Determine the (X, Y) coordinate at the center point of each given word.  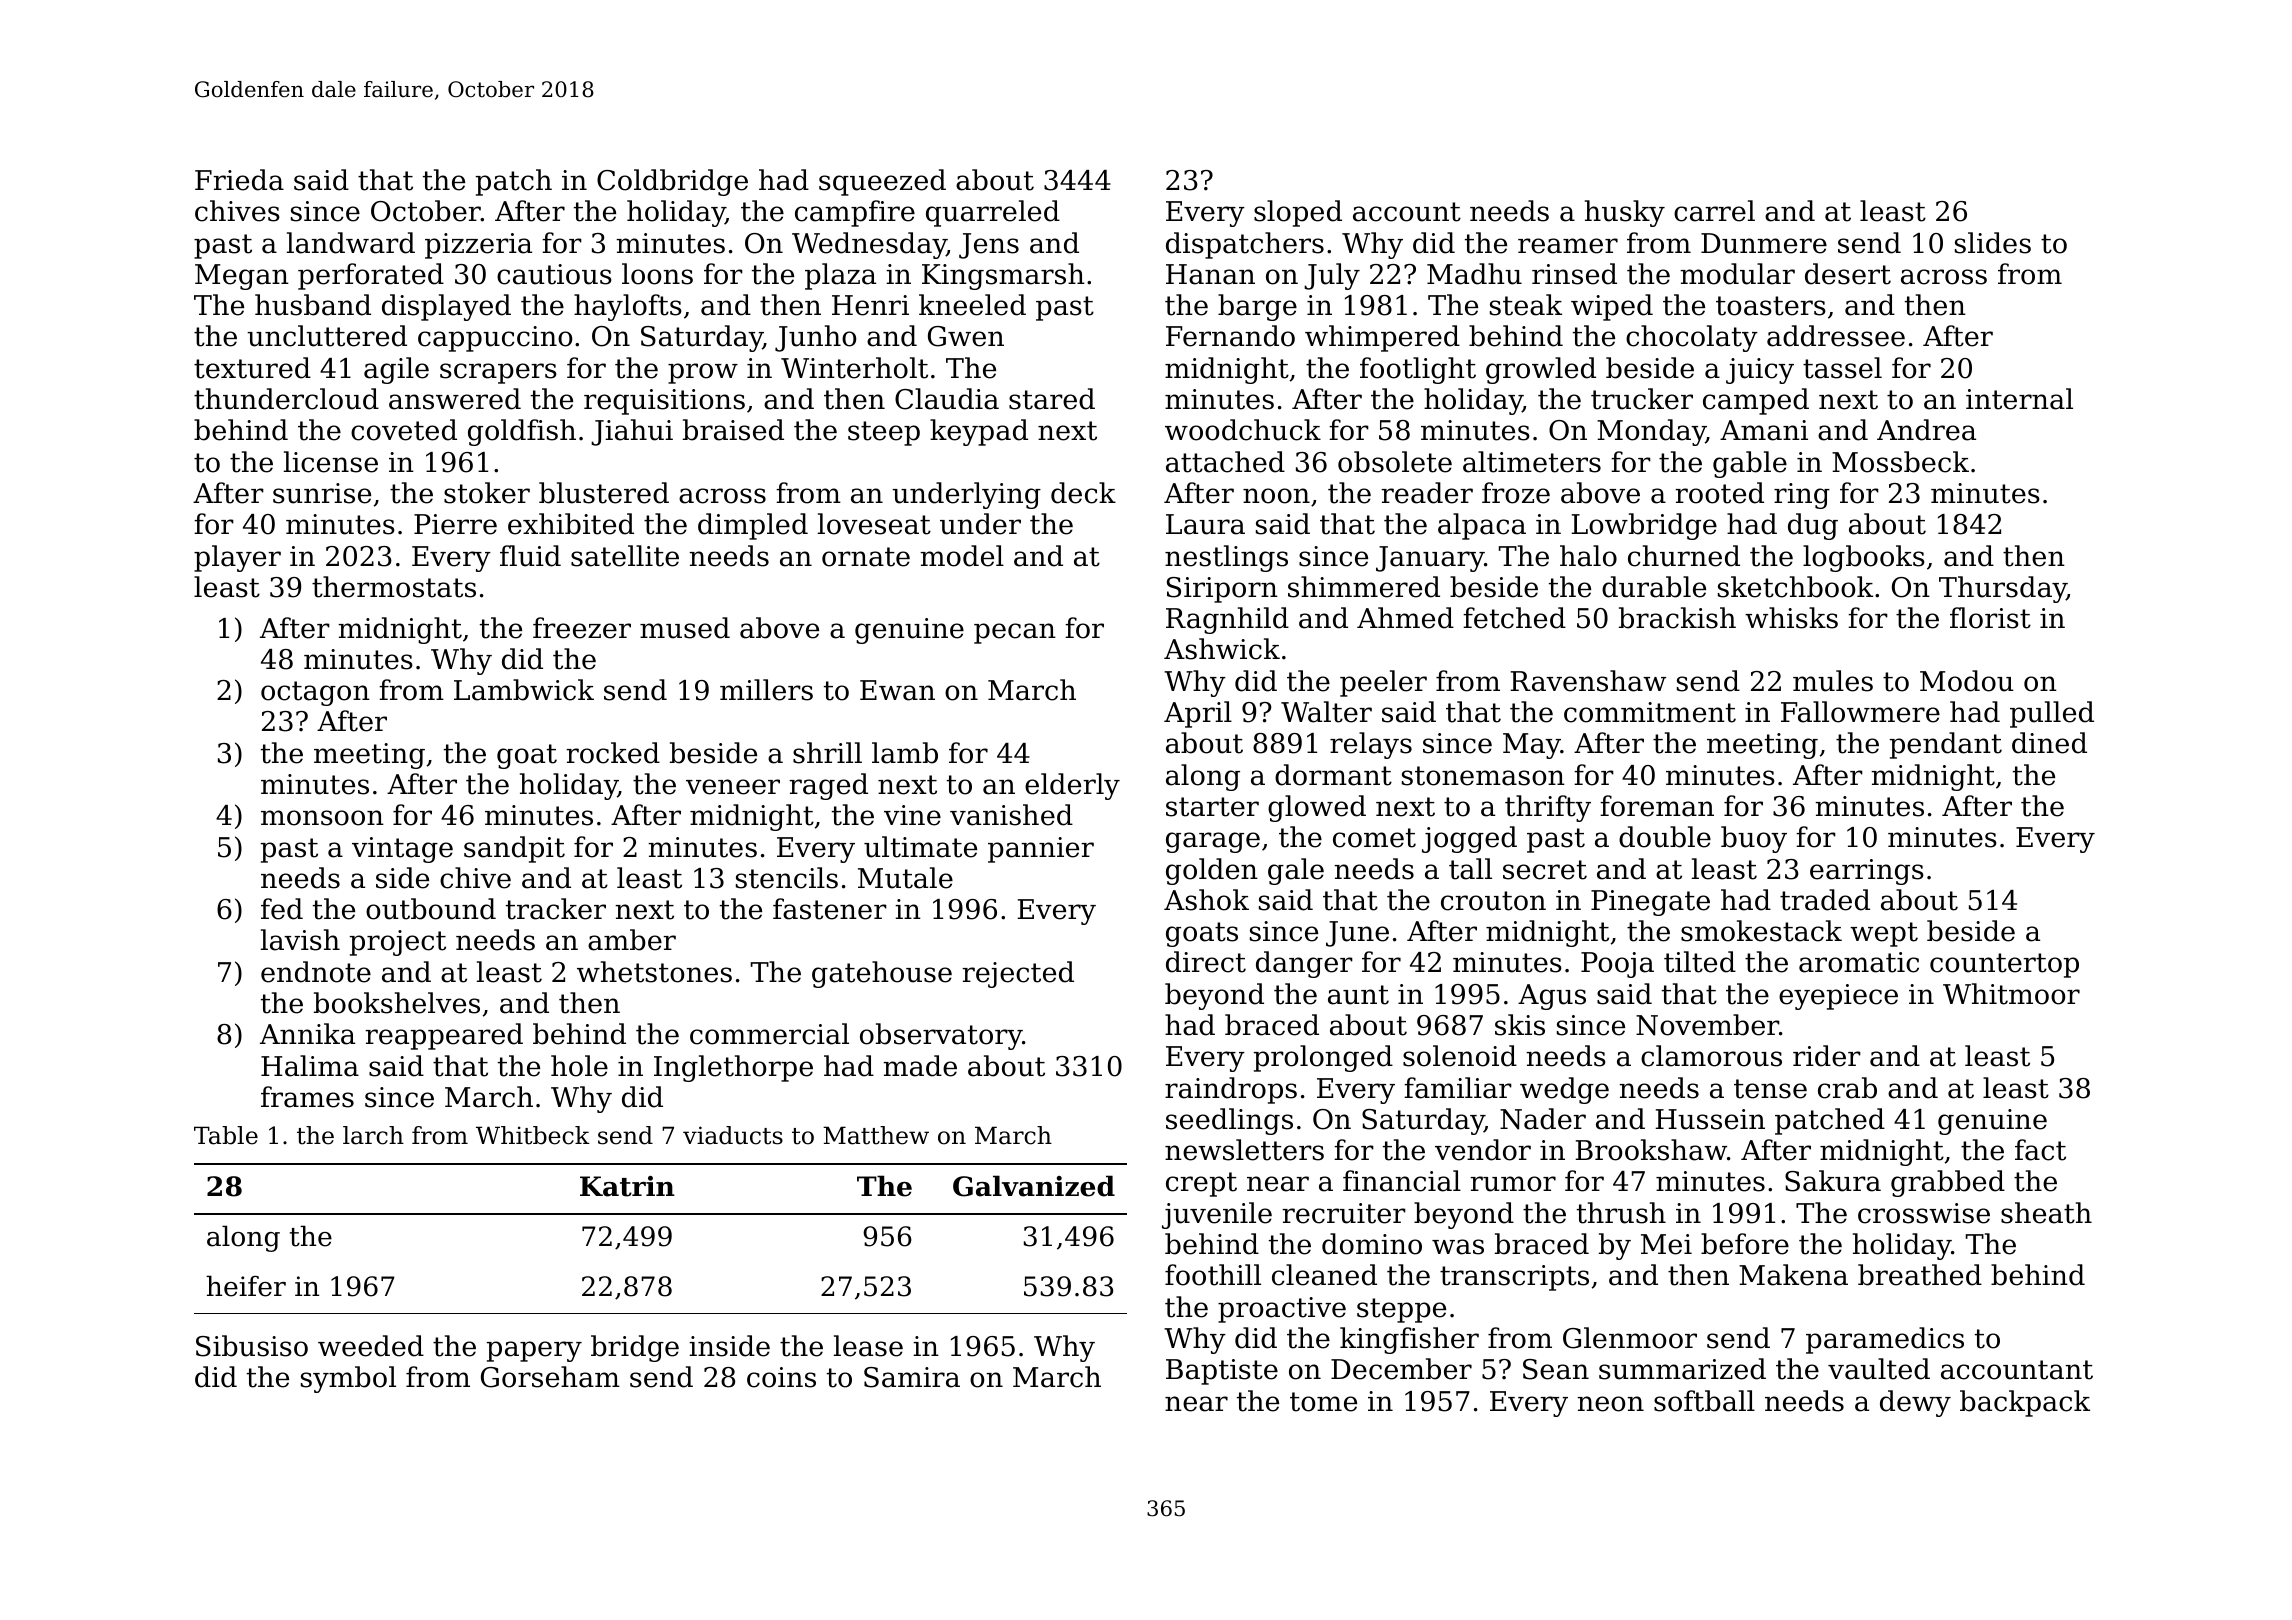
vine (912, 815)
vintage (402, 850)
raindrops (1231, 1090)
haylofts (628, 307)
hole (579, 1066)
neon (1610, 1404)
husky (1625, 213)
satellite (625, 556)
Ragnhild (1227, 620)
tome (1323, 1402)
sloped (1298, 213)
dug (1813, 526)
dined (2049, 743)
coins (781, 1377)
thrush (1621, 1213)
